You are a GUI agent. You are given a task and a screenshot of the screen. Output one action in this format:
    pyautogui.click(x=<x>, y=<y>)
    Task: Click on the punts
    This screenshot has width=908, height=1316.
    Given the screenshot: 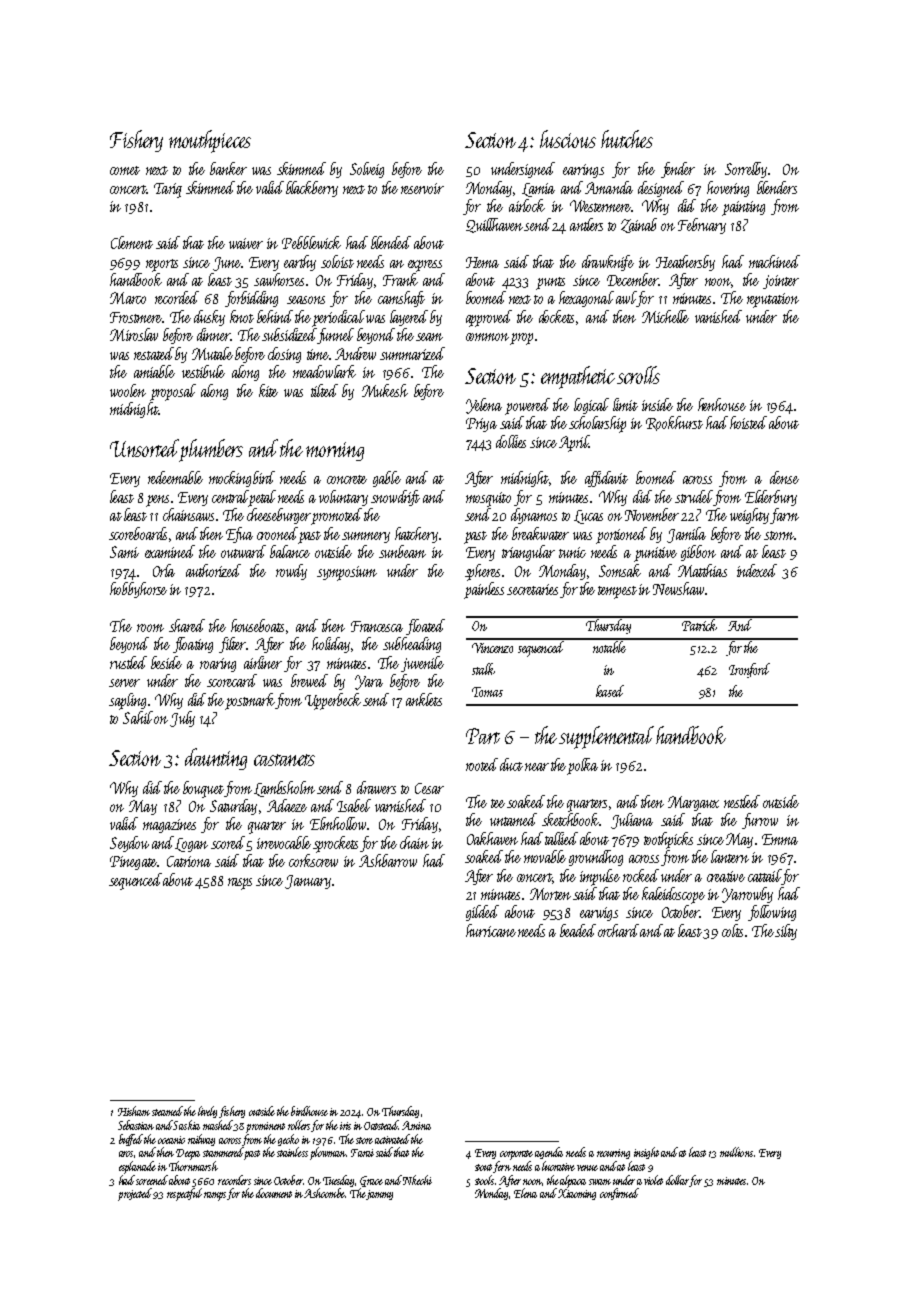 What is the action you would take?
    pyautogui.click(x=550, y=283)
